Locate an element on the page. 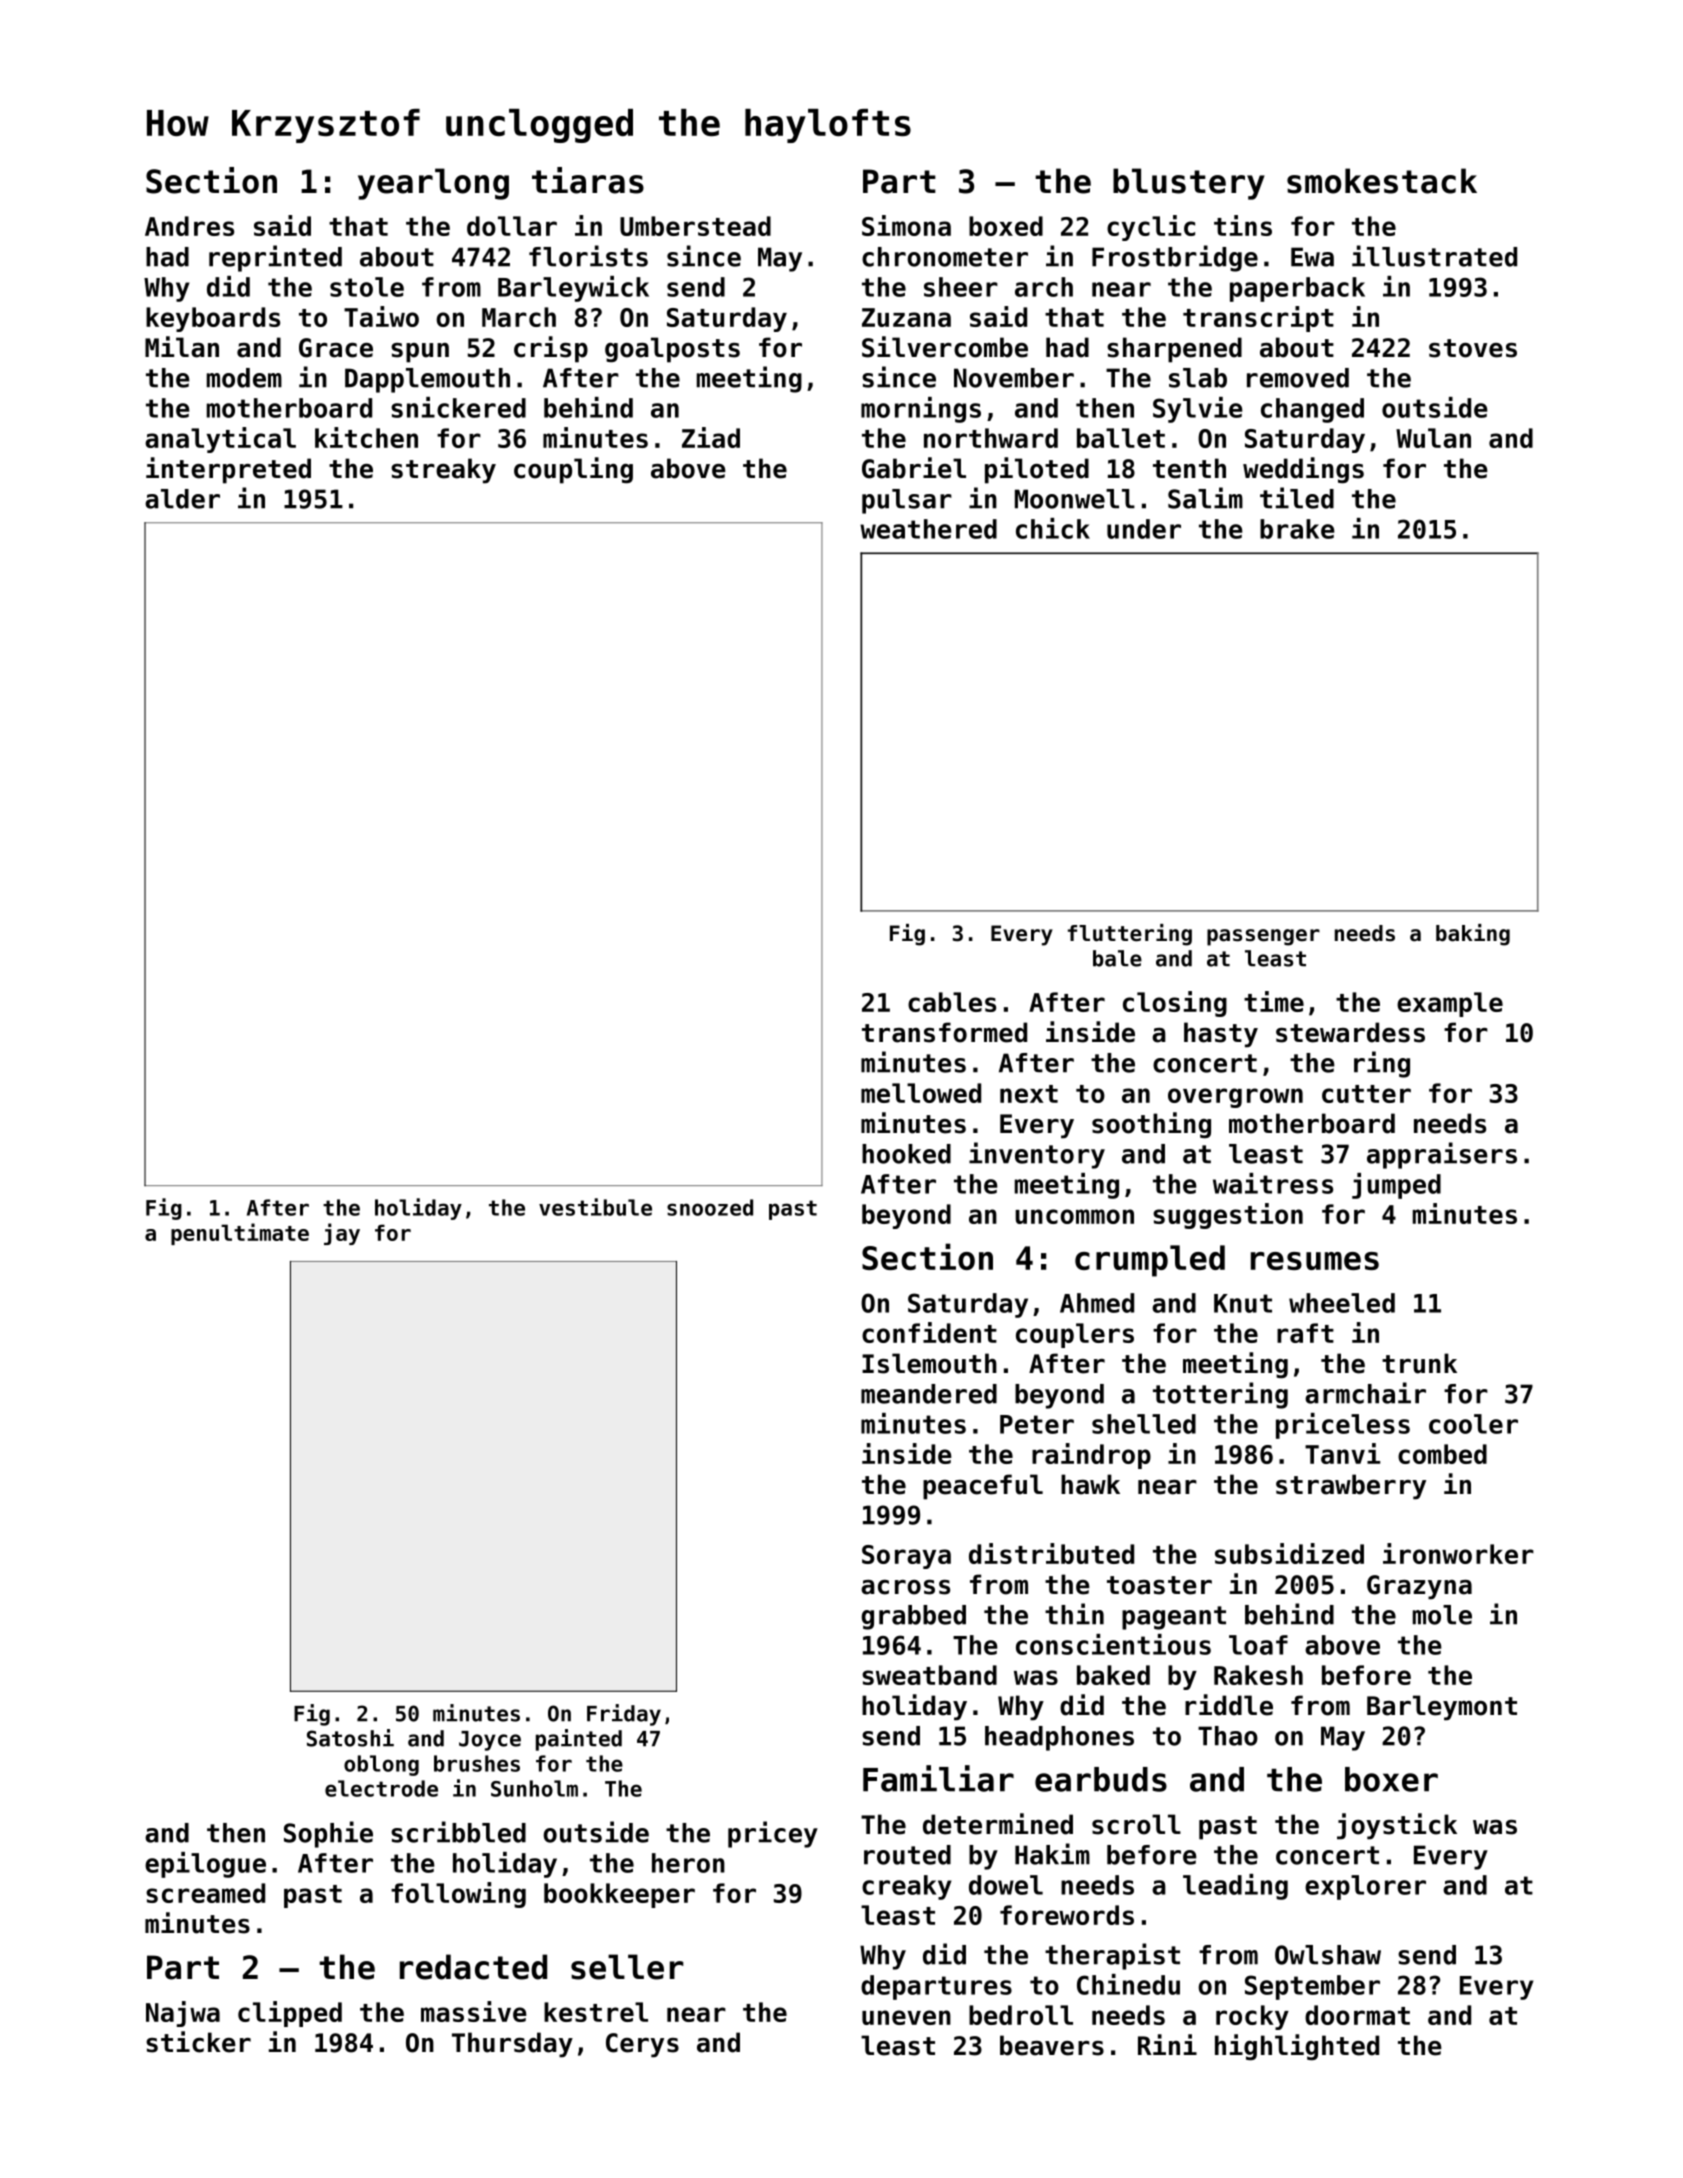  tiaras is located at coordinates (588, 180).
